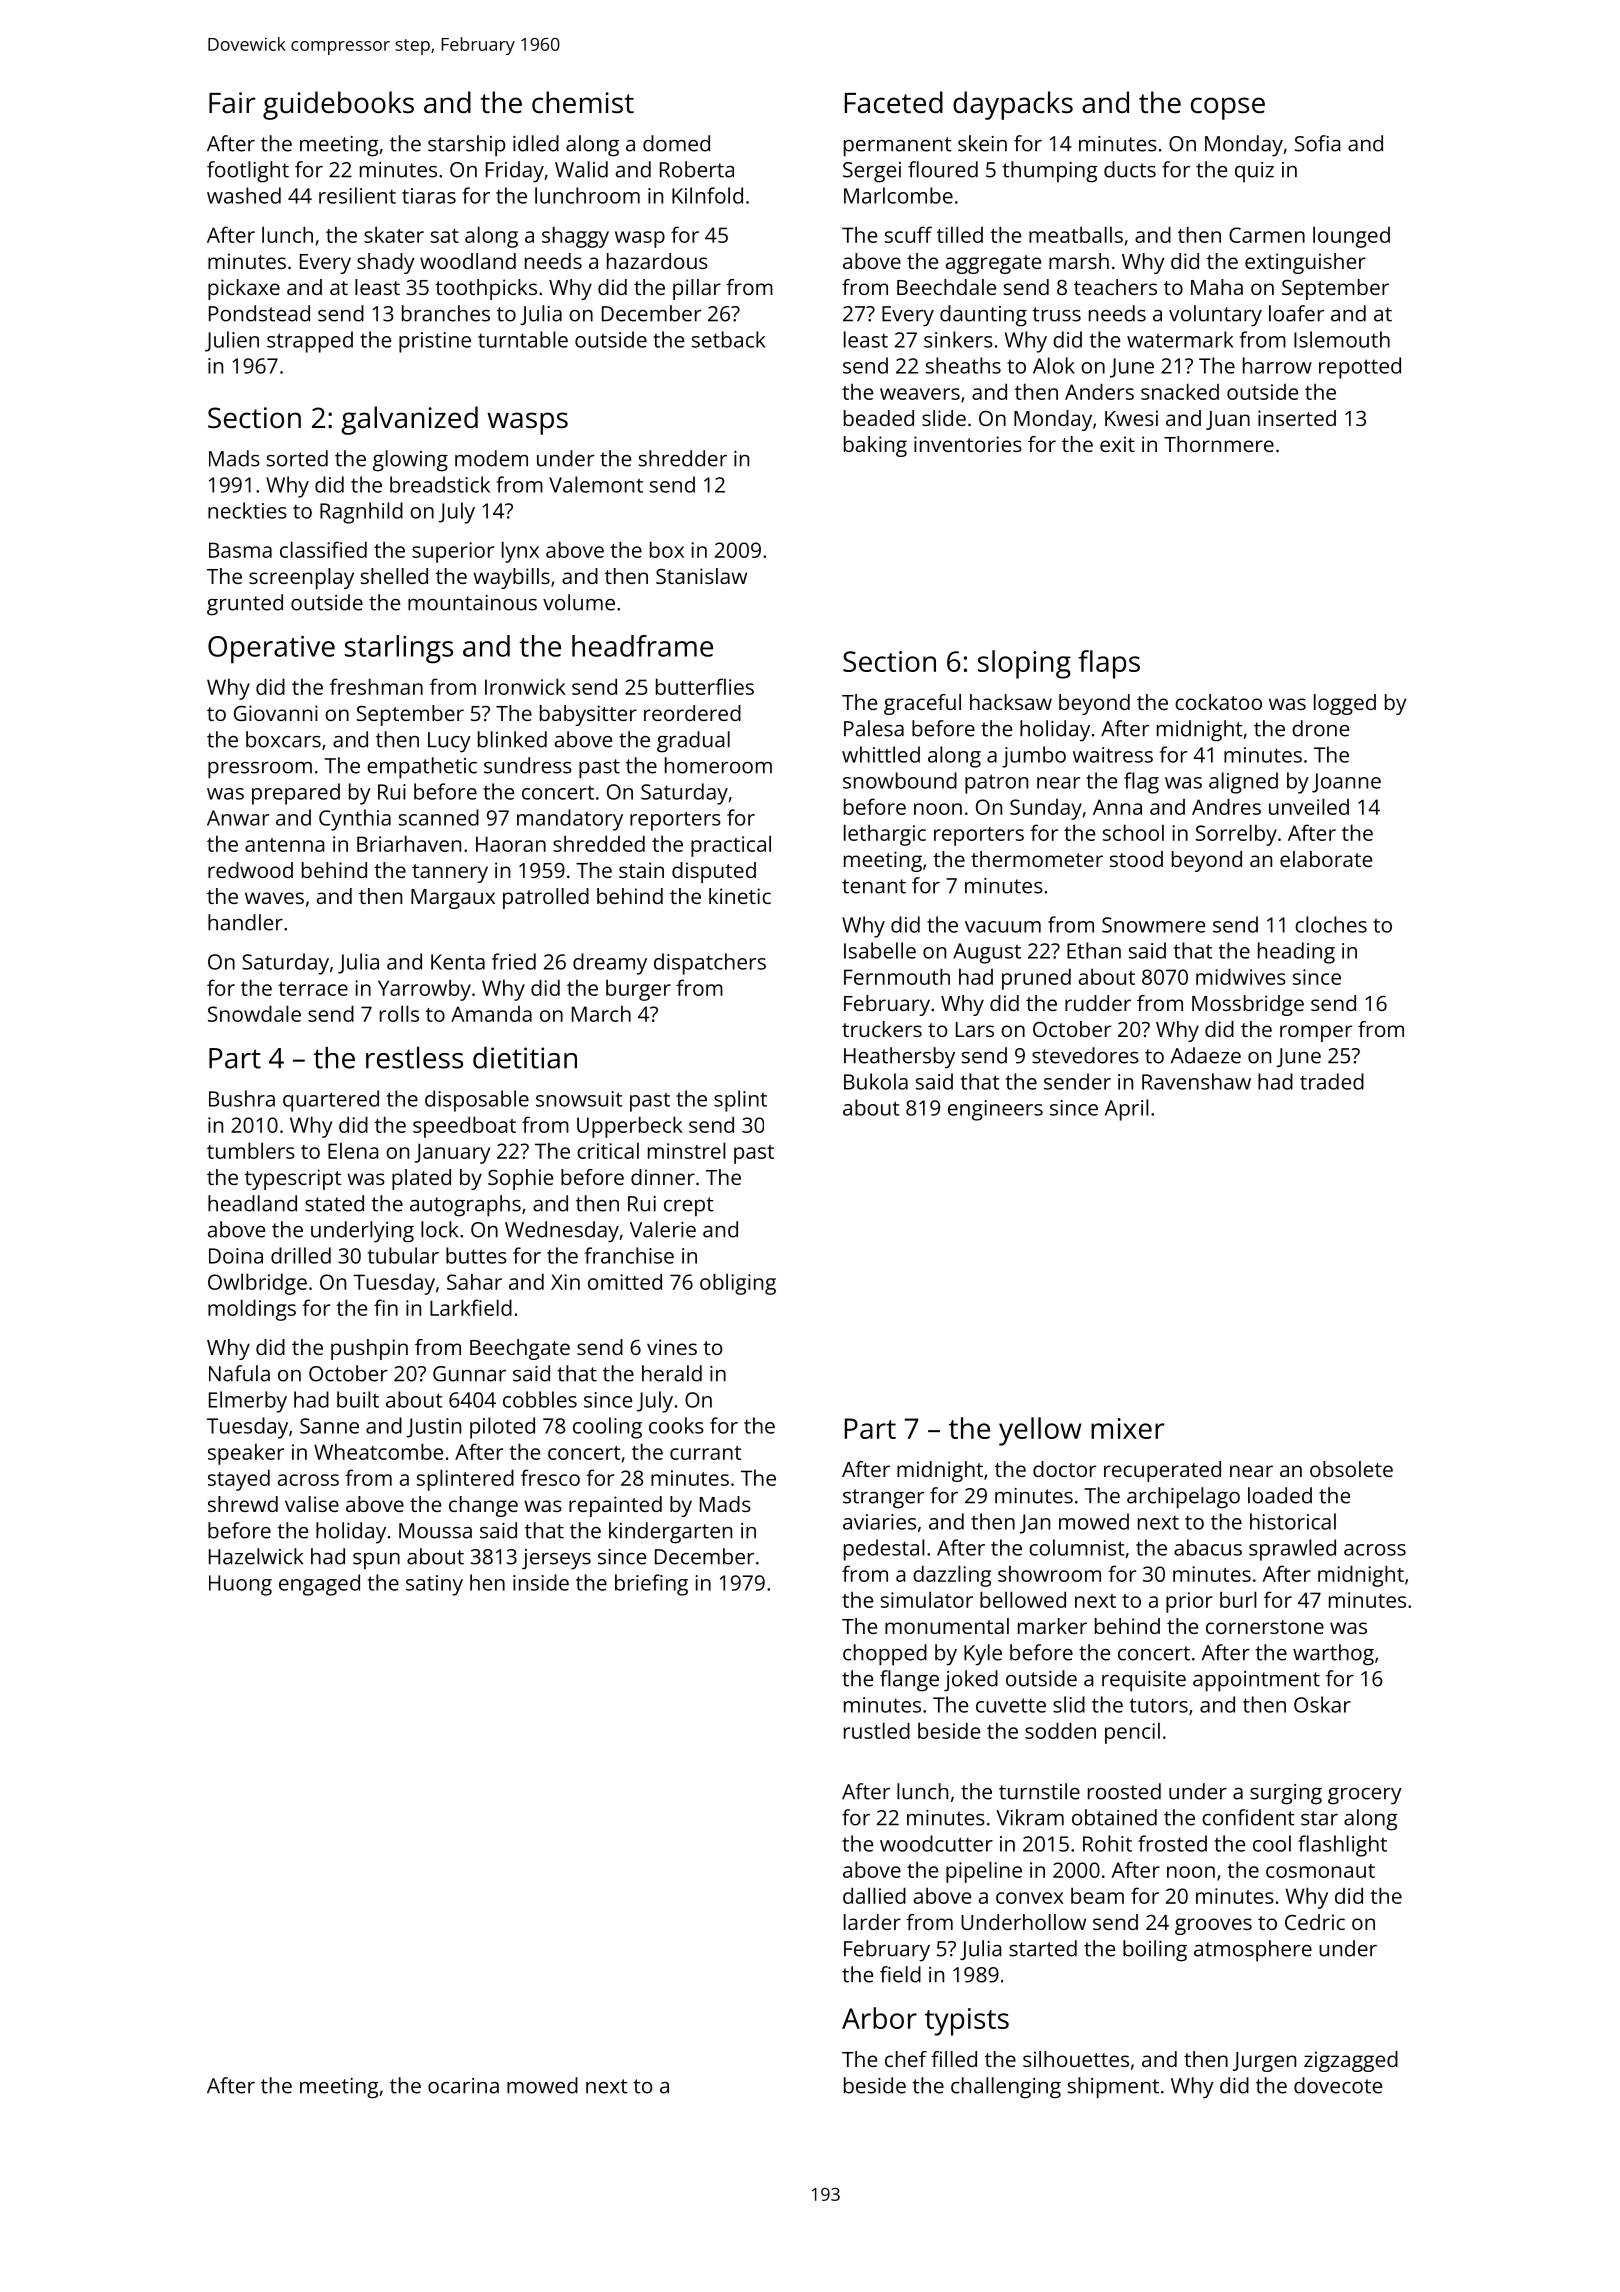  I want to click on Oskar, so click(1322, 1704).
